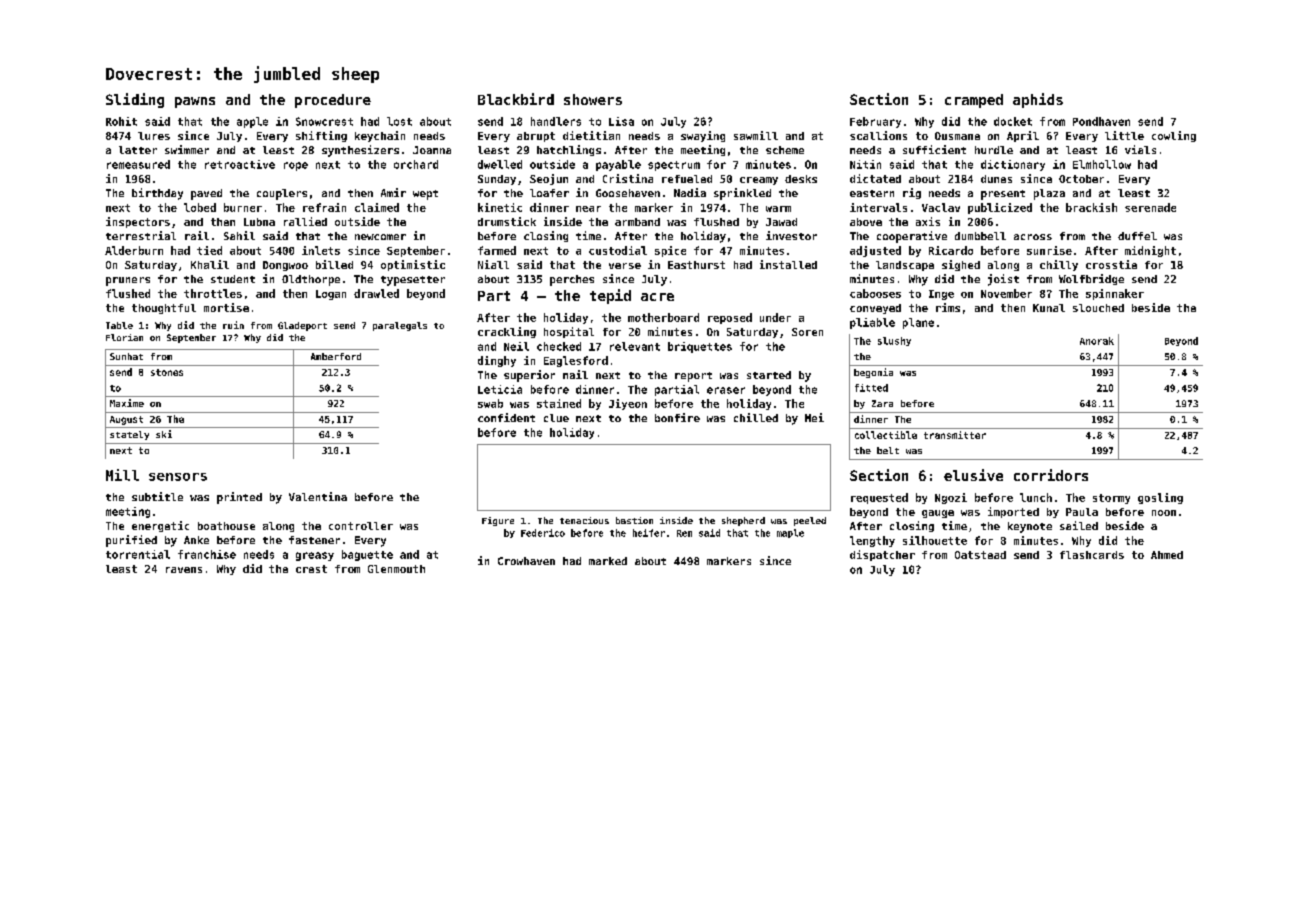 Image resolution: width=1308 pixels, height=924 pixels. I want to click on corridors, so click(1051, 475).
